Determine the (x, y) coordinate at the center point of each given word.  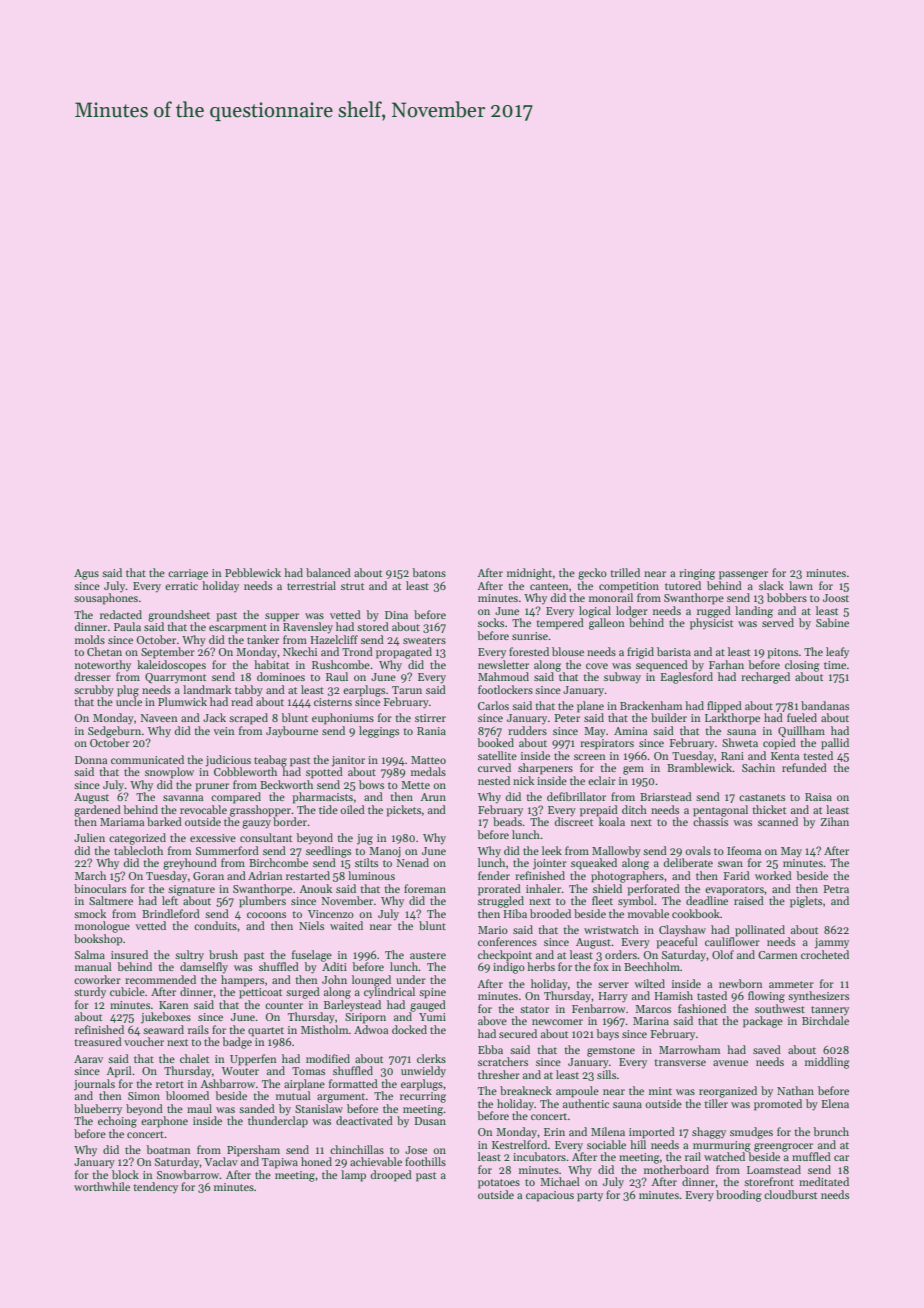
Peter (567, 718)
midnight (529, 574)
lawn (801, 585)
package (763, 1022)
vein (224, 731)
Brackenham (651, 705)
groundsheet (179, 616)
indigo (509, 968)
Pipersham (253, 1151)
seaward (163, 1029)
